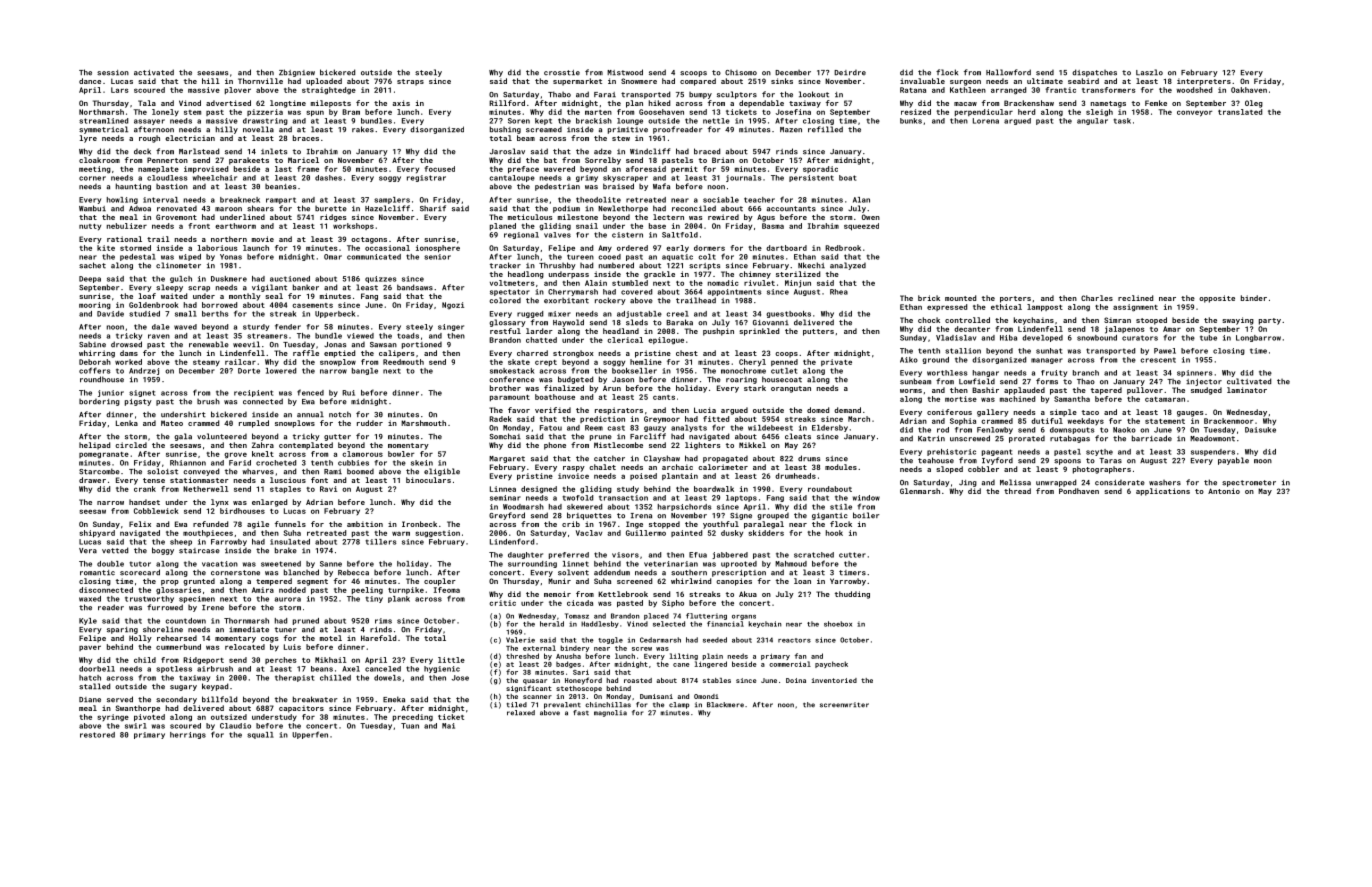 The height and width of the page is (887, 1372). Describe the element at coordinates (1249, 483) in the page. I see `spectrometer` at that location.
